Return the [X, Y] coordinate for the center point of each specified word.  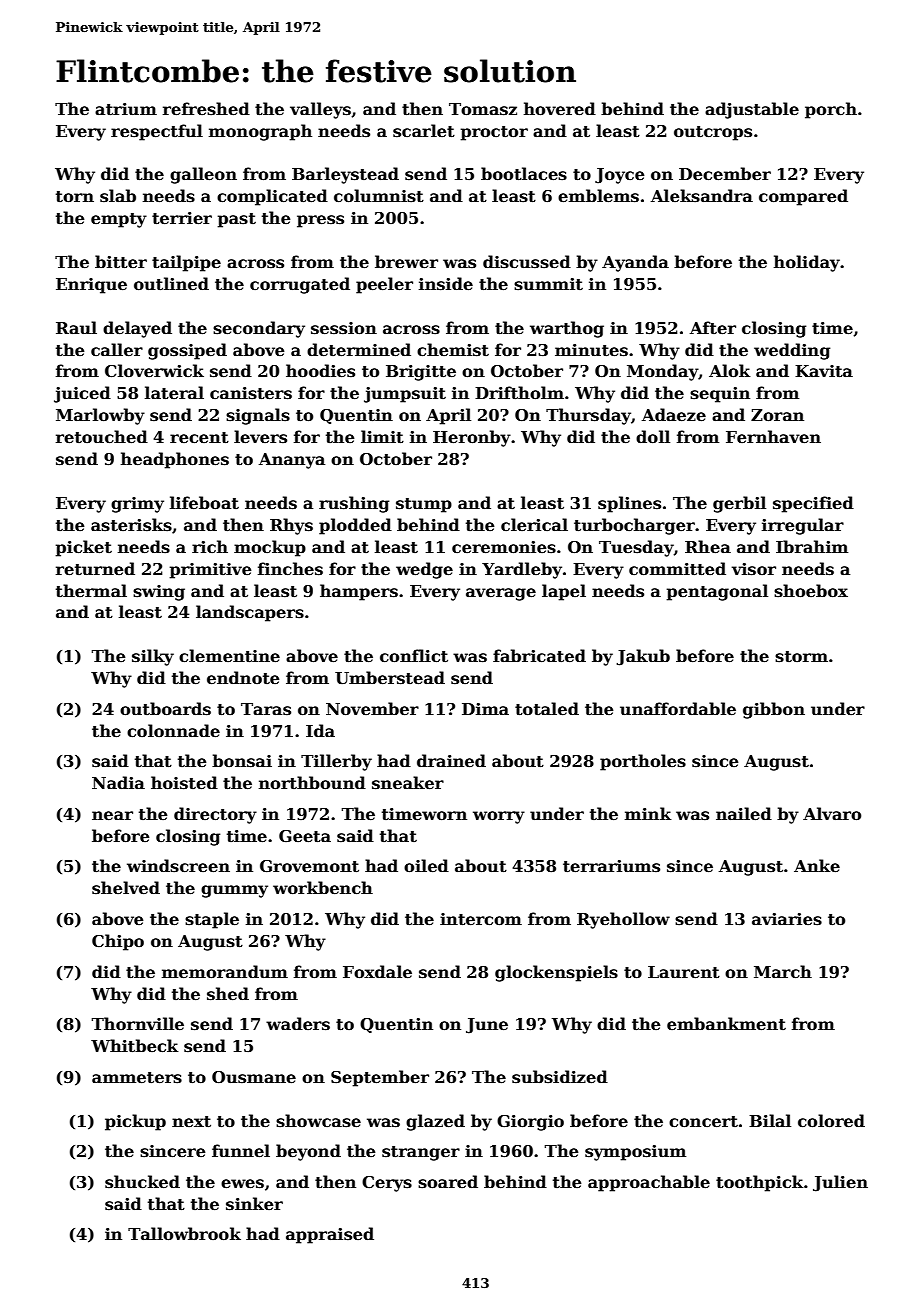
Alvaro [832, 814]
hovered [560, 109]
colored [831, 1121]
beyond [308, 1152]
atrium [126, 109]
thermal [91, 591]
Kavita [824, 371]
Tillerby [336, 762]
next [191, 1122]
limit [382, 437]
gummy [234, 891]
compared [803, 197]
